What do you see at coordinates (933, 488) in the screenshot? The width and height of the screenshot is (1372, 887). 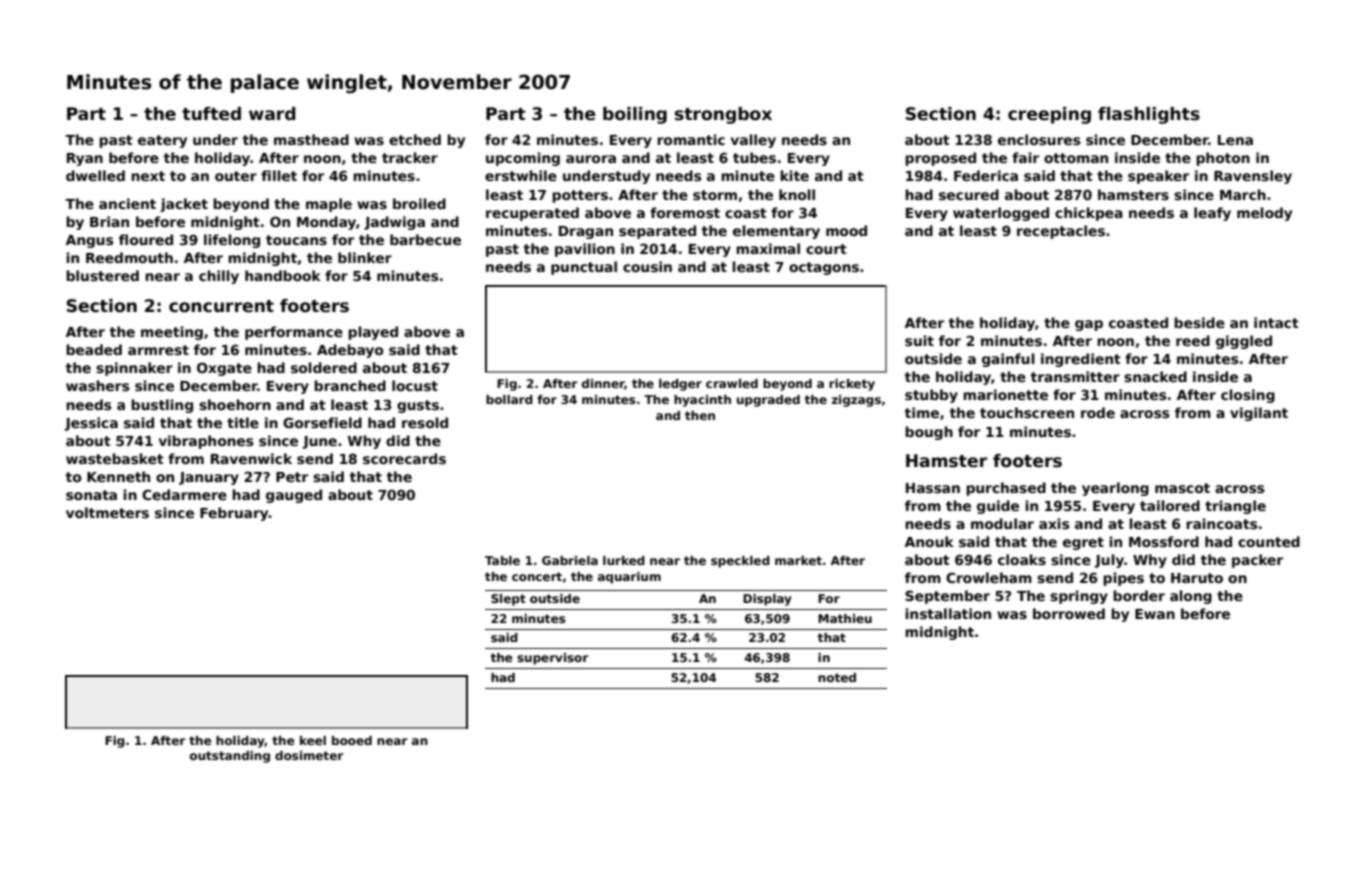 I see `Hassan` at bounding box center [933, 488].
